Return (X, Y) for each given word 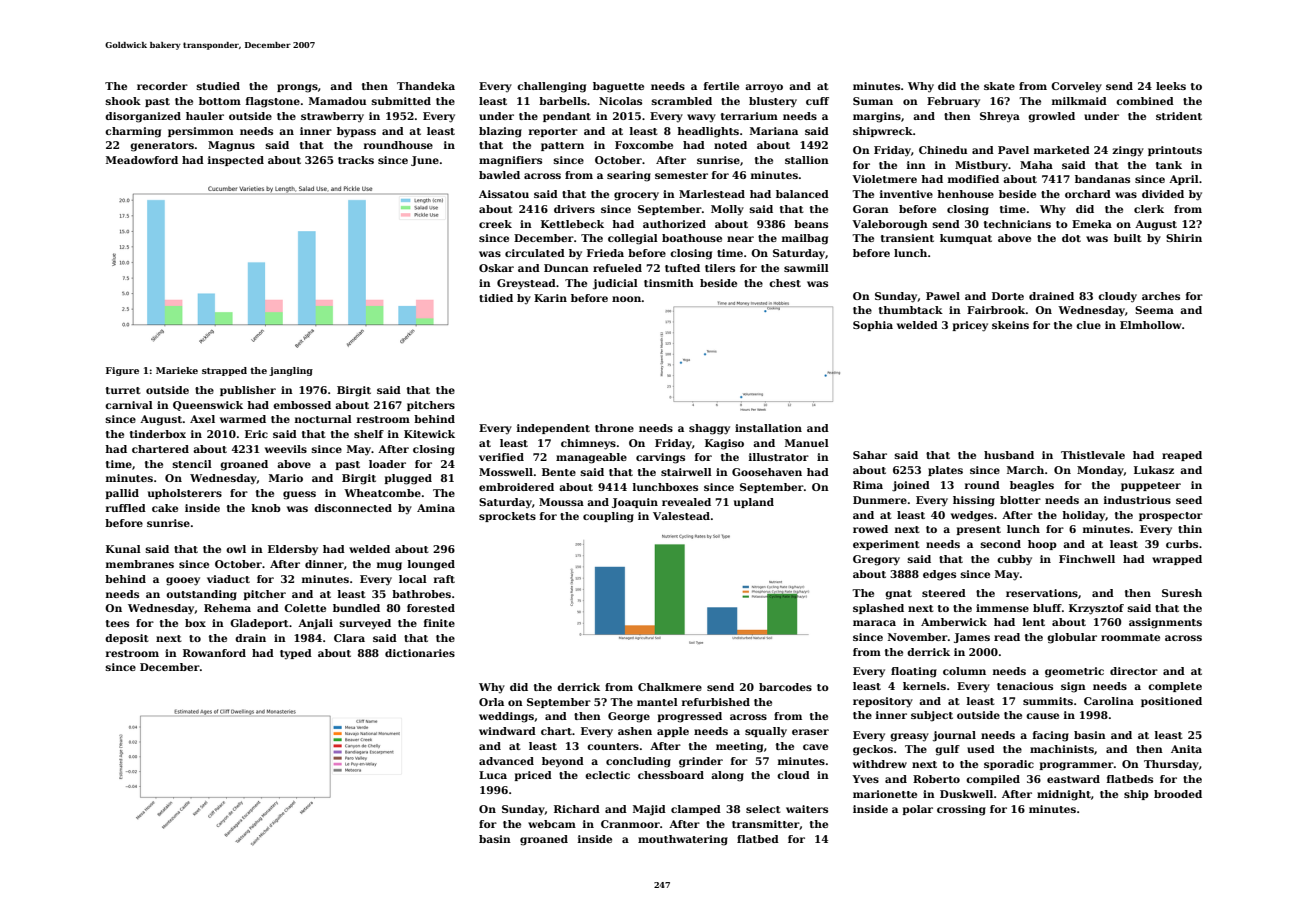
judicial (615, 284)
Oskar (496, 268)
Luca (493, 775)
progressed (689, 717)
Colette (305, 608)
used (981, 749)
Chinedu (943, 150)
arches (1161, 296)
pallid (122, 494)
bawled (499, 175)
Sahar (870, 455)
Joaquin (635, 503)
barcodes (785, 687)
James (972, 638)
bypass (356, 132)
